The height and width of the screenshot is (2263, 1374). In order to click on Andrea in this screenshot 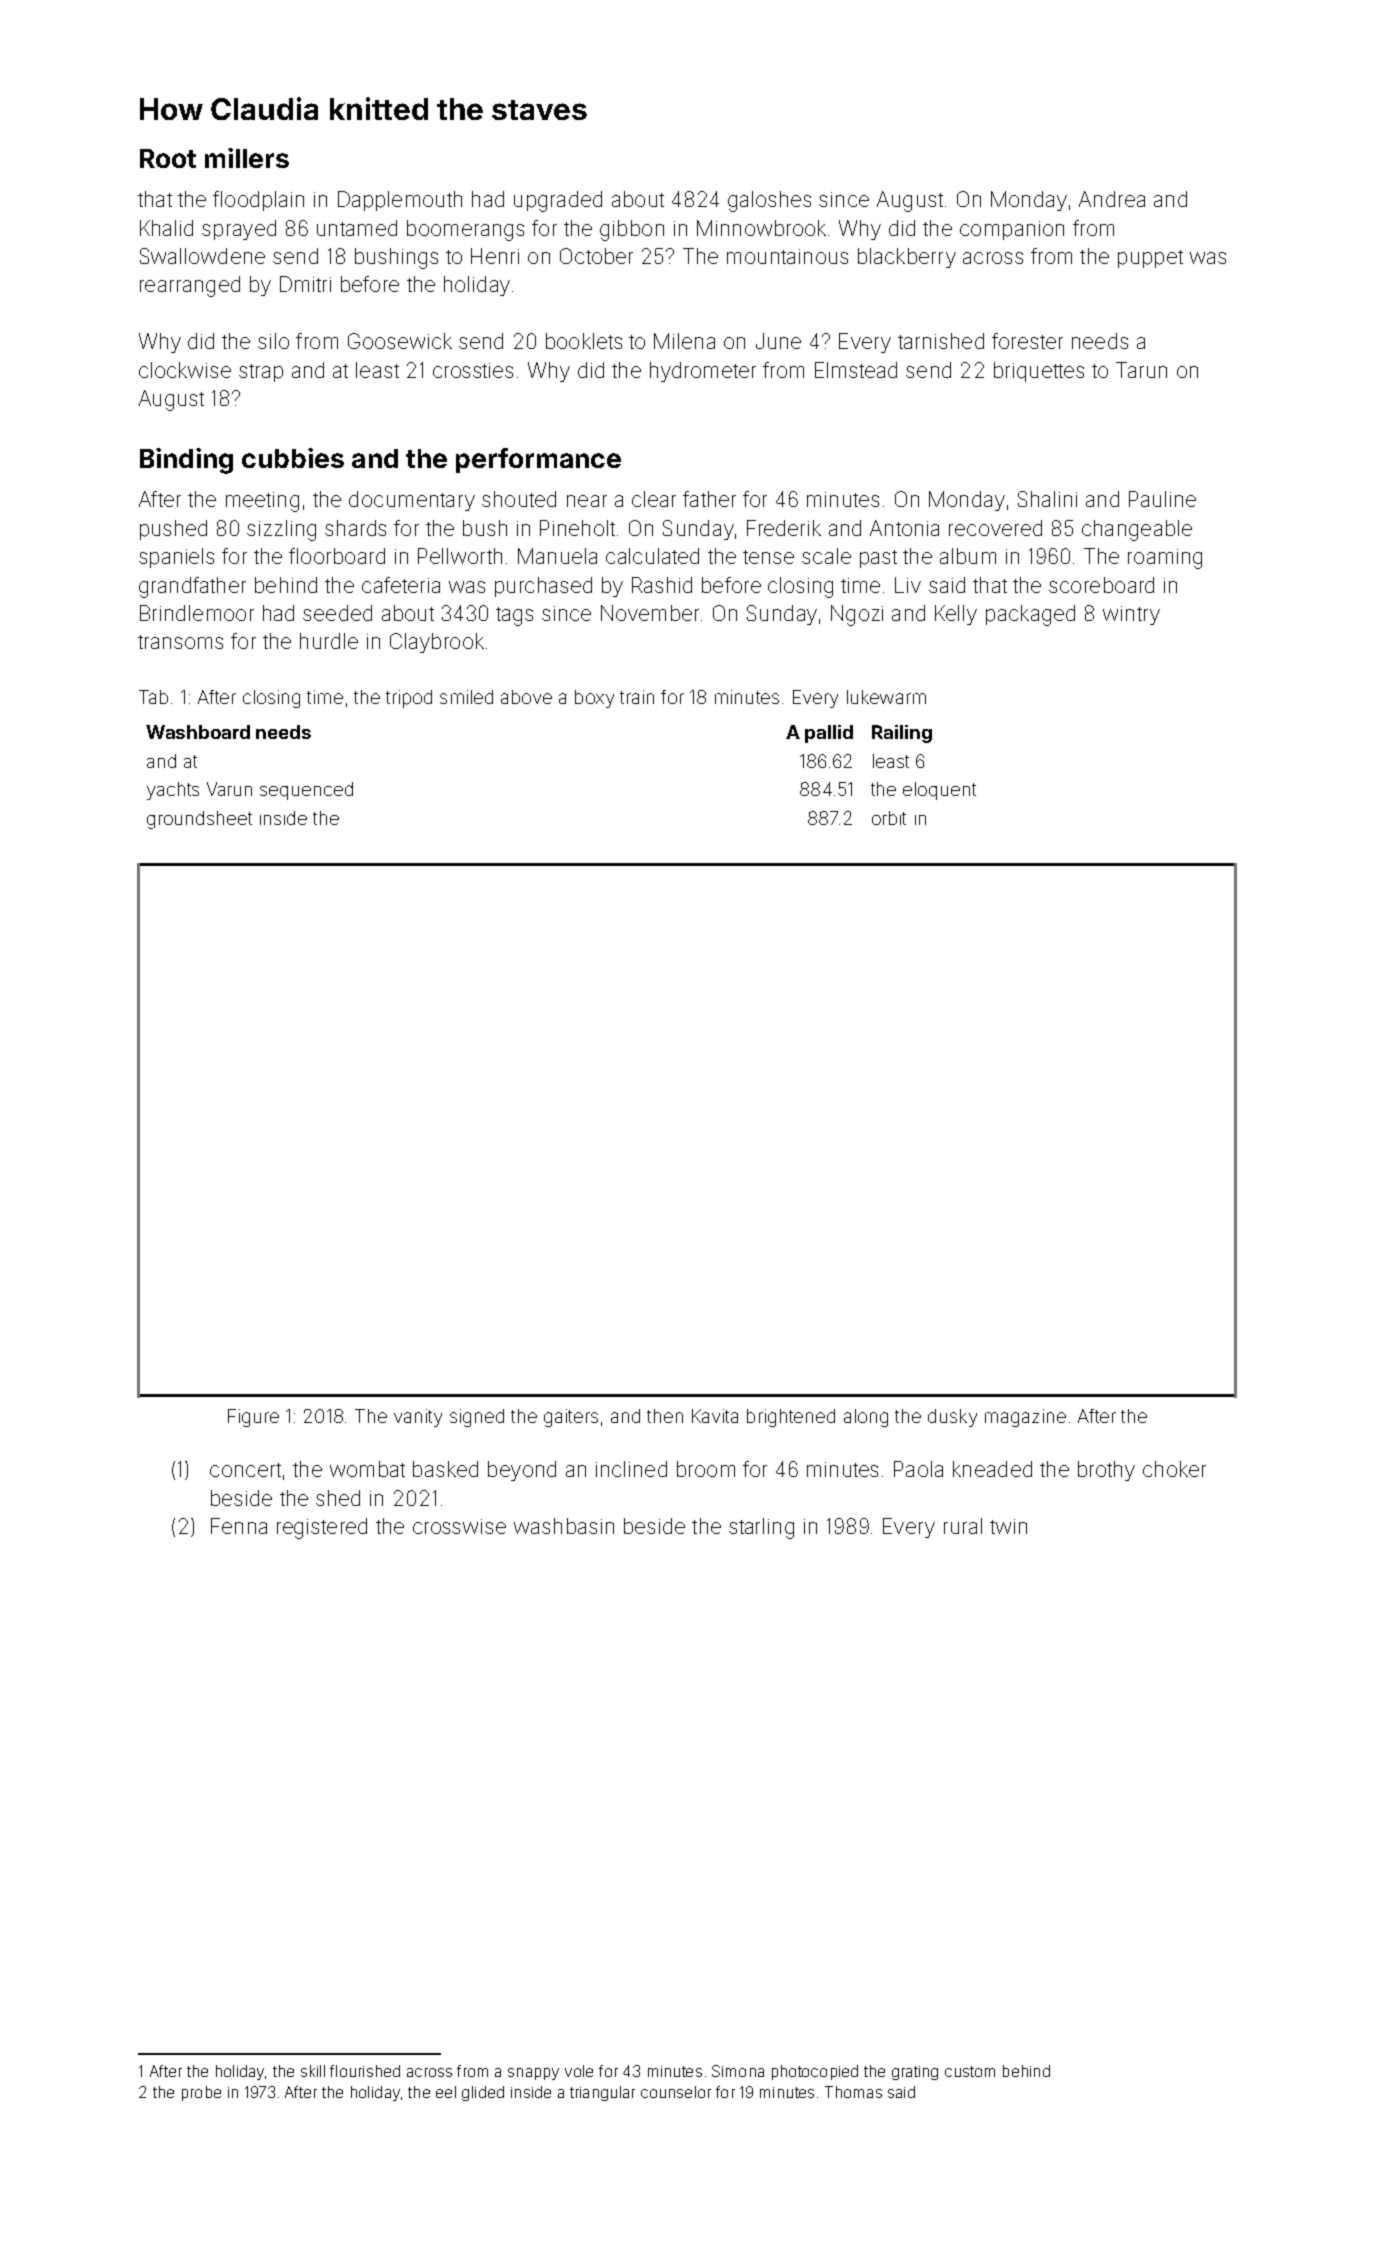, I will do `click(1112, 199)`.
